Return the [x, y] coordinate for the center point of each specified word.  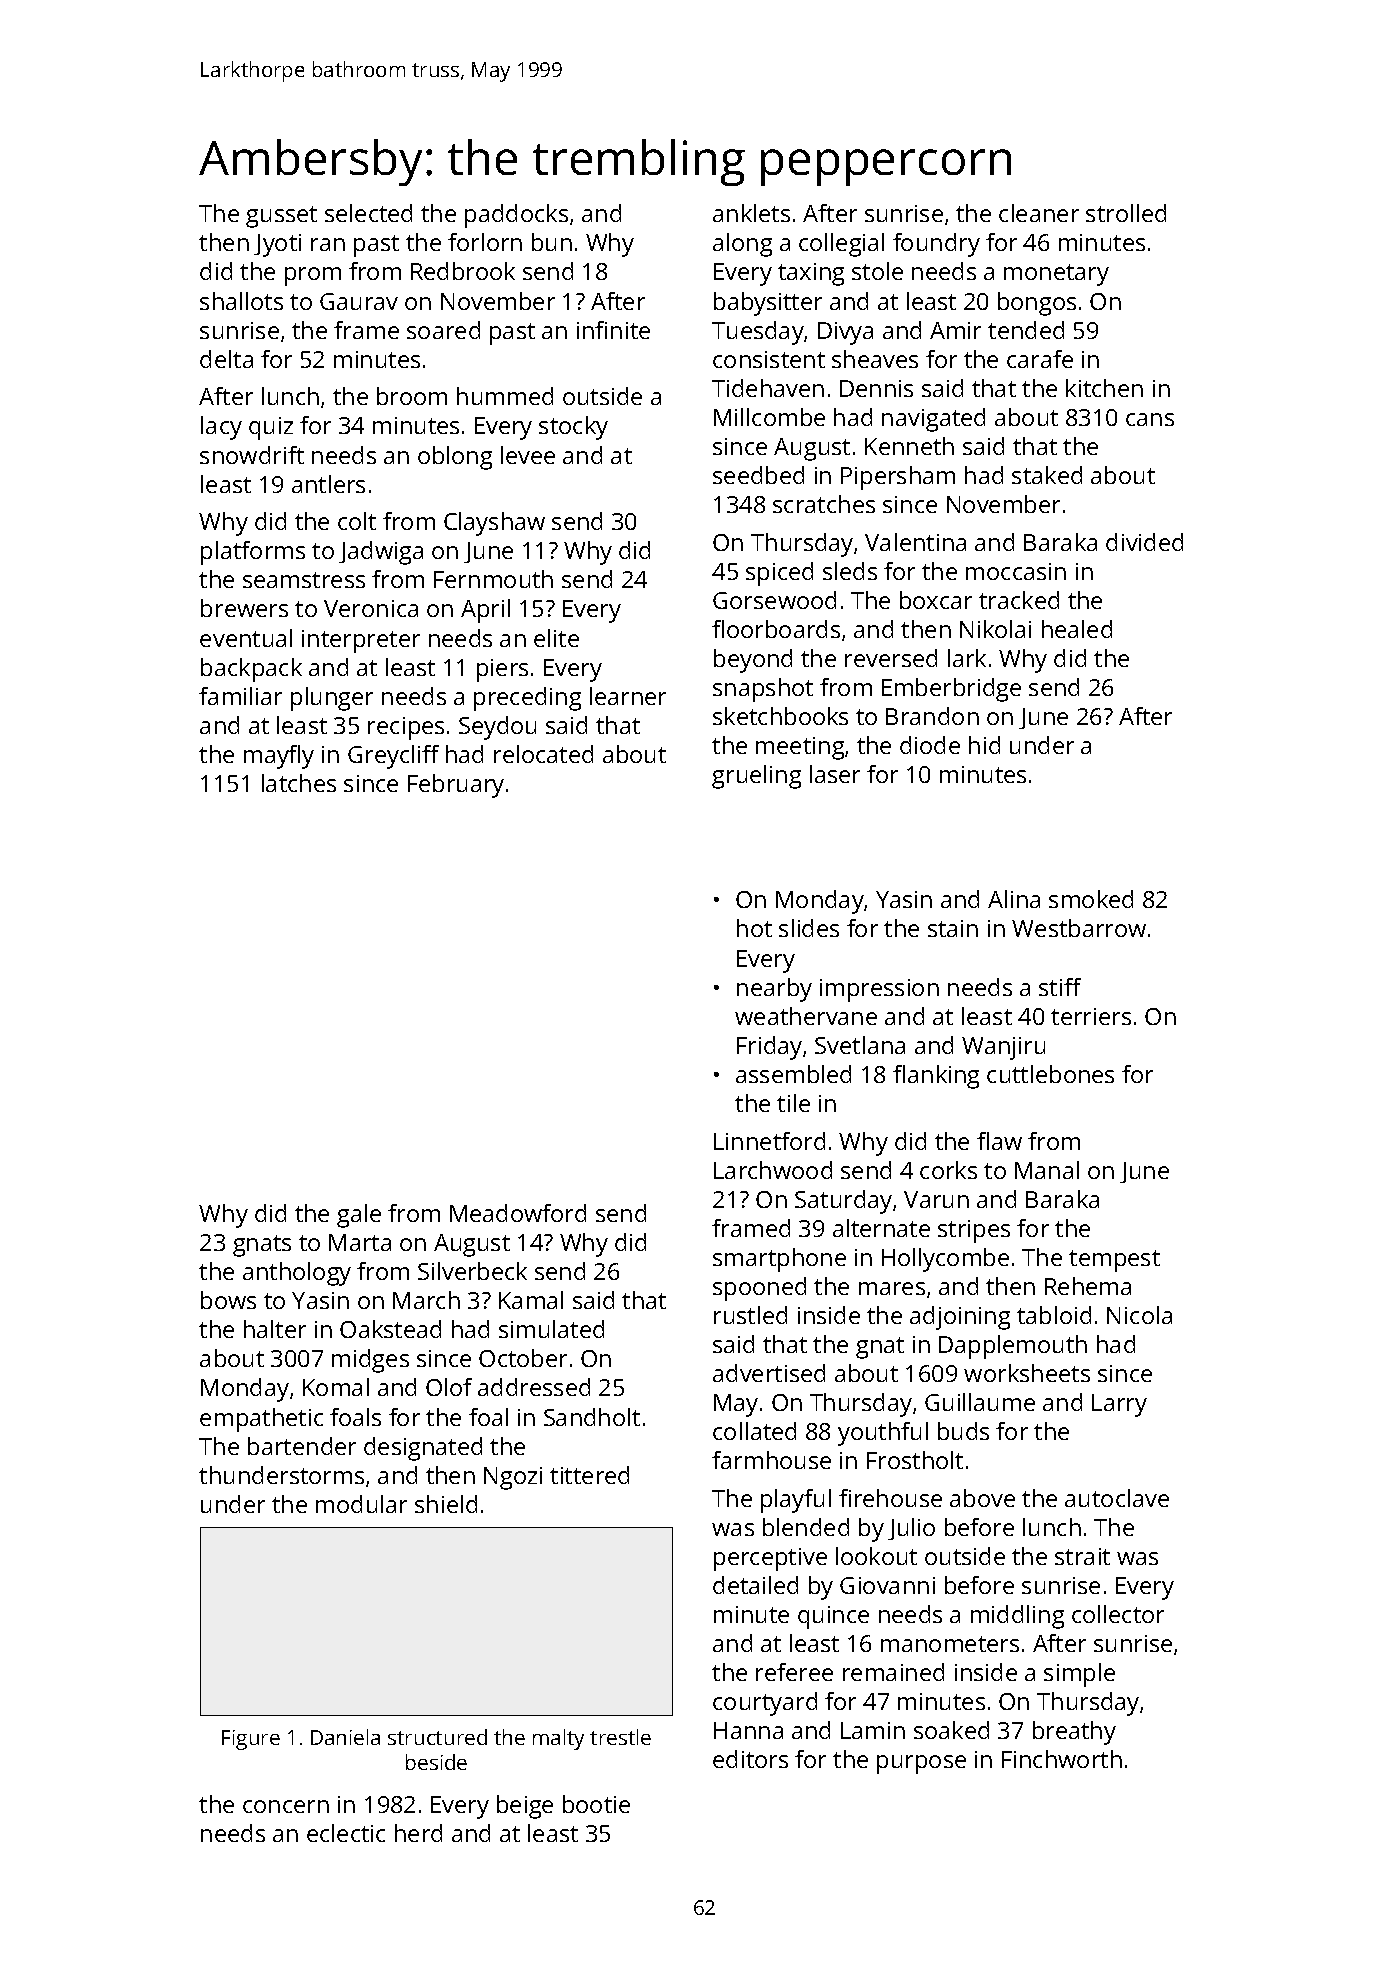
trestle [620, 1737]
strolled [1126, 213]
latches [299, 783]
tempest [1114, 1261]
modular [361, 1504]
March [426, 1300]
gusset [281, 217]
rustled [750, 1315]
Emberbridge [951, 690]
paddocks [516, 216]
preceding [527, 699]
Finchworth [1062, 1759]
